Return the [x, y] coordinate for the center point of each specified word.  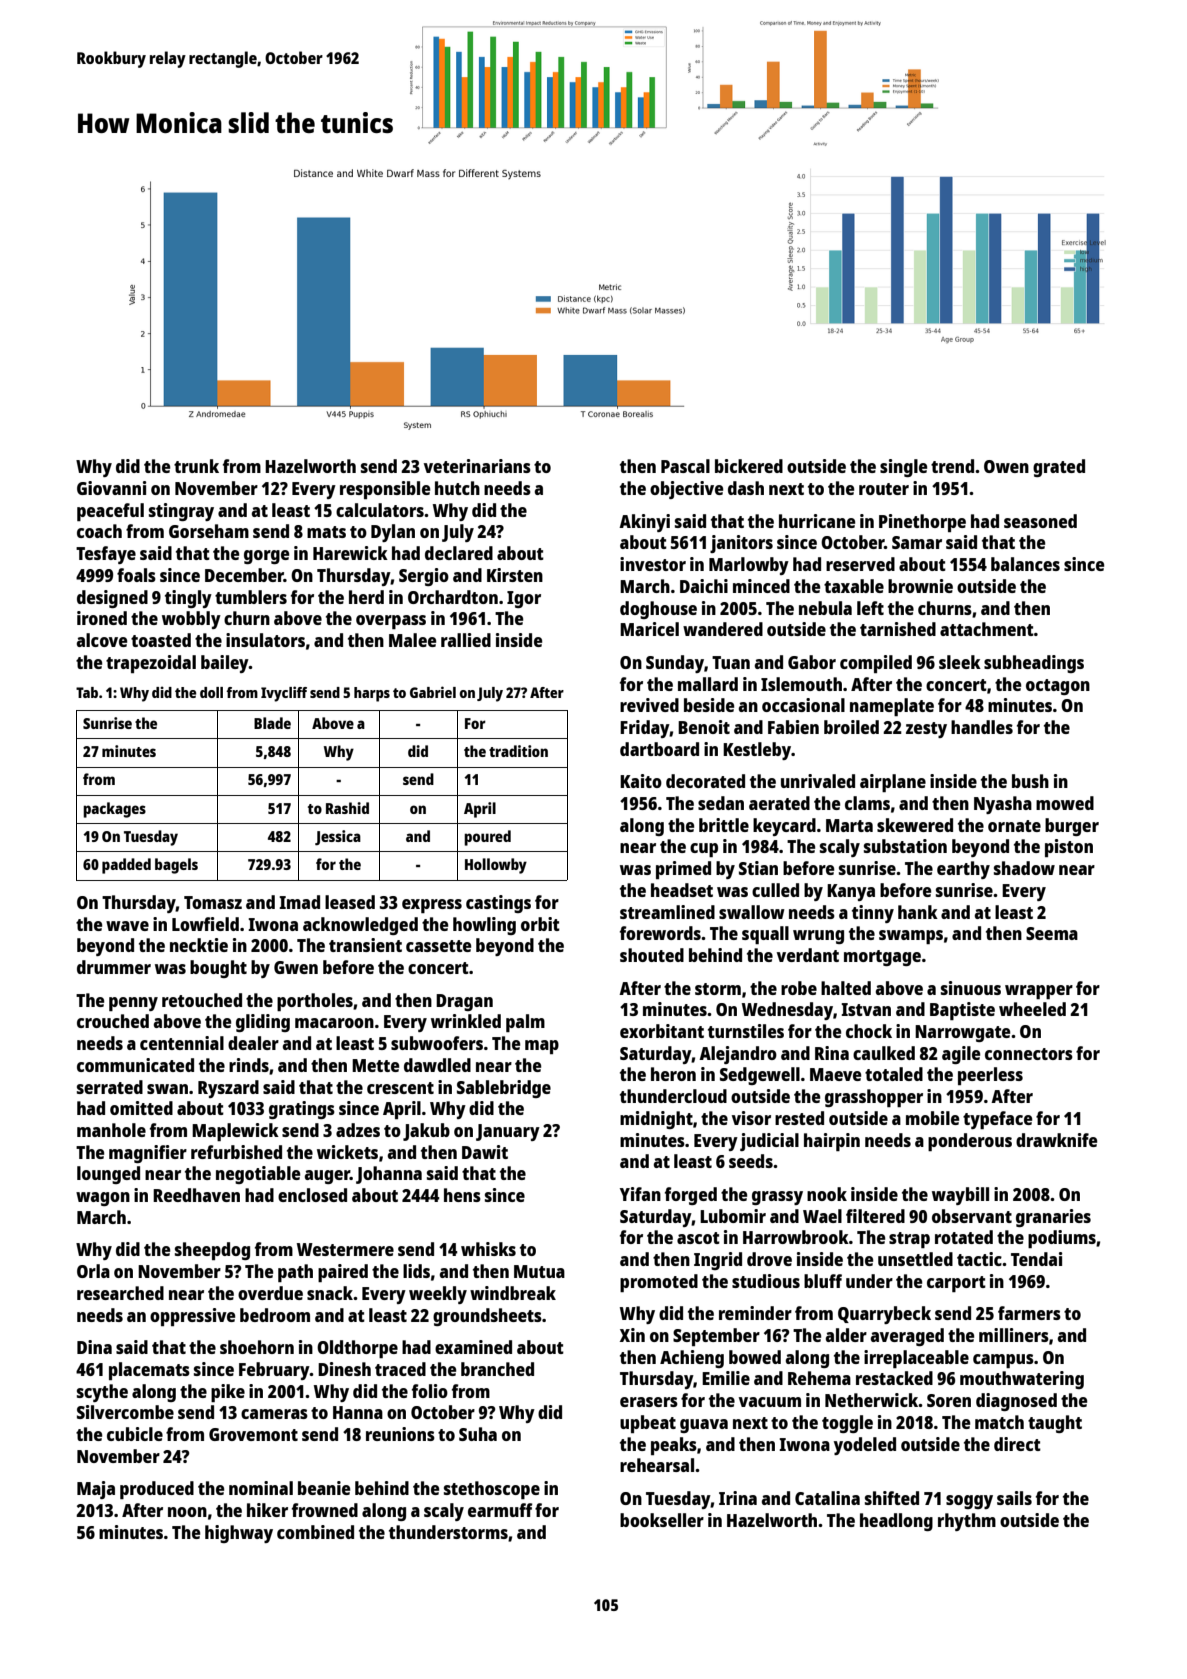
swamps [911, 937]
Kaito [641, 781]
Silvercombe [125, 1412]
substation [905, 846]
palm [525, 1023]
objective [686, 490]
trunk [196, 466]
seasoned [1040, 521]
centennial [182, 1043]
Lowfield [205, 924]
